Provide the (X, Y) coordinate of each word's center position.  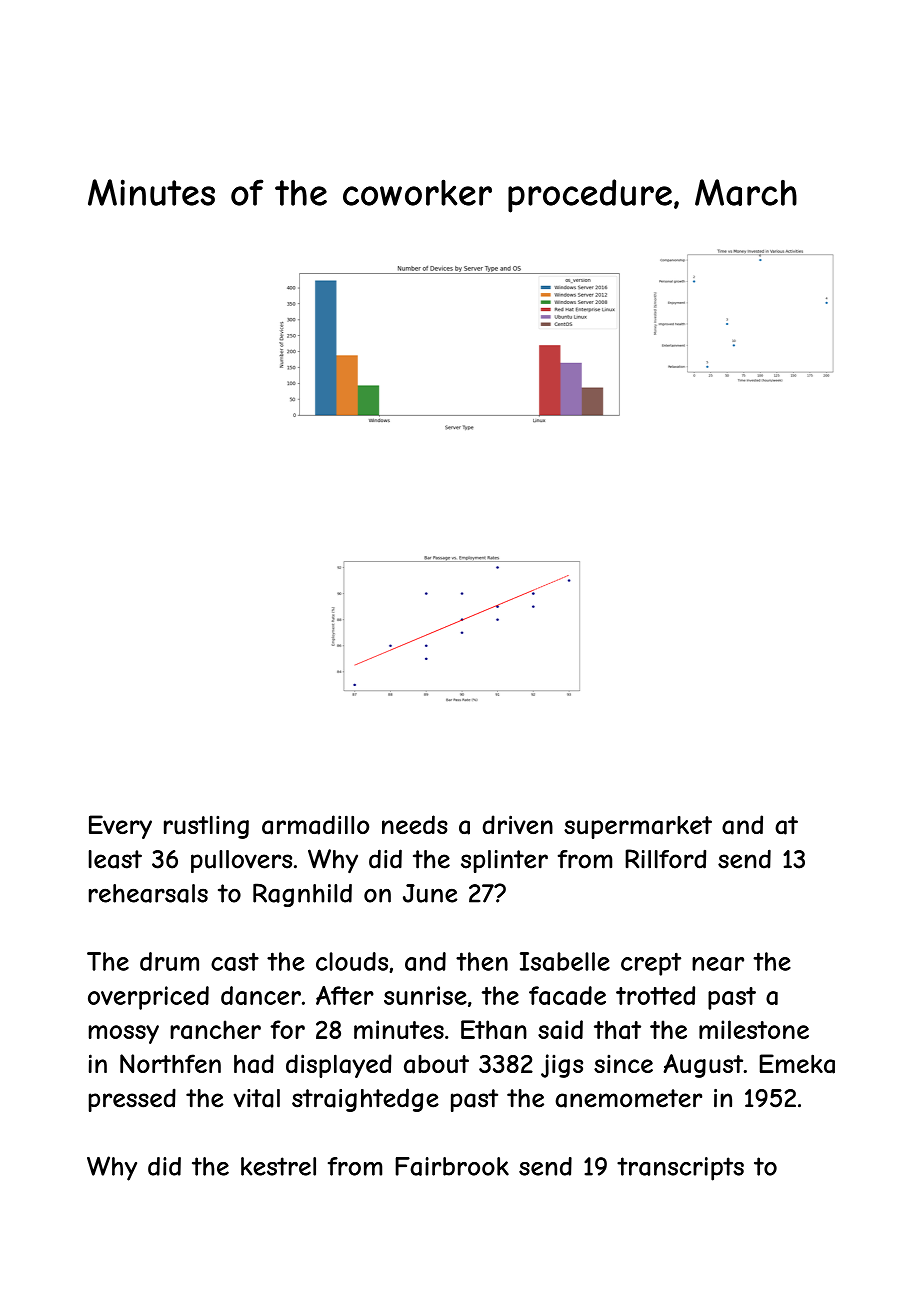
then (482, 961)
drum (169, 961)
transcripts (680, 1169)
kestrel (278, 1166)
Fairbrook (452, 1166)
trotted (655, 995)
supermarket (638, 827)
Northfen (170, 1063)
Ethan (494, 1030)
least (115, 859)
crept (651, 964)
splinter (504, 861)
